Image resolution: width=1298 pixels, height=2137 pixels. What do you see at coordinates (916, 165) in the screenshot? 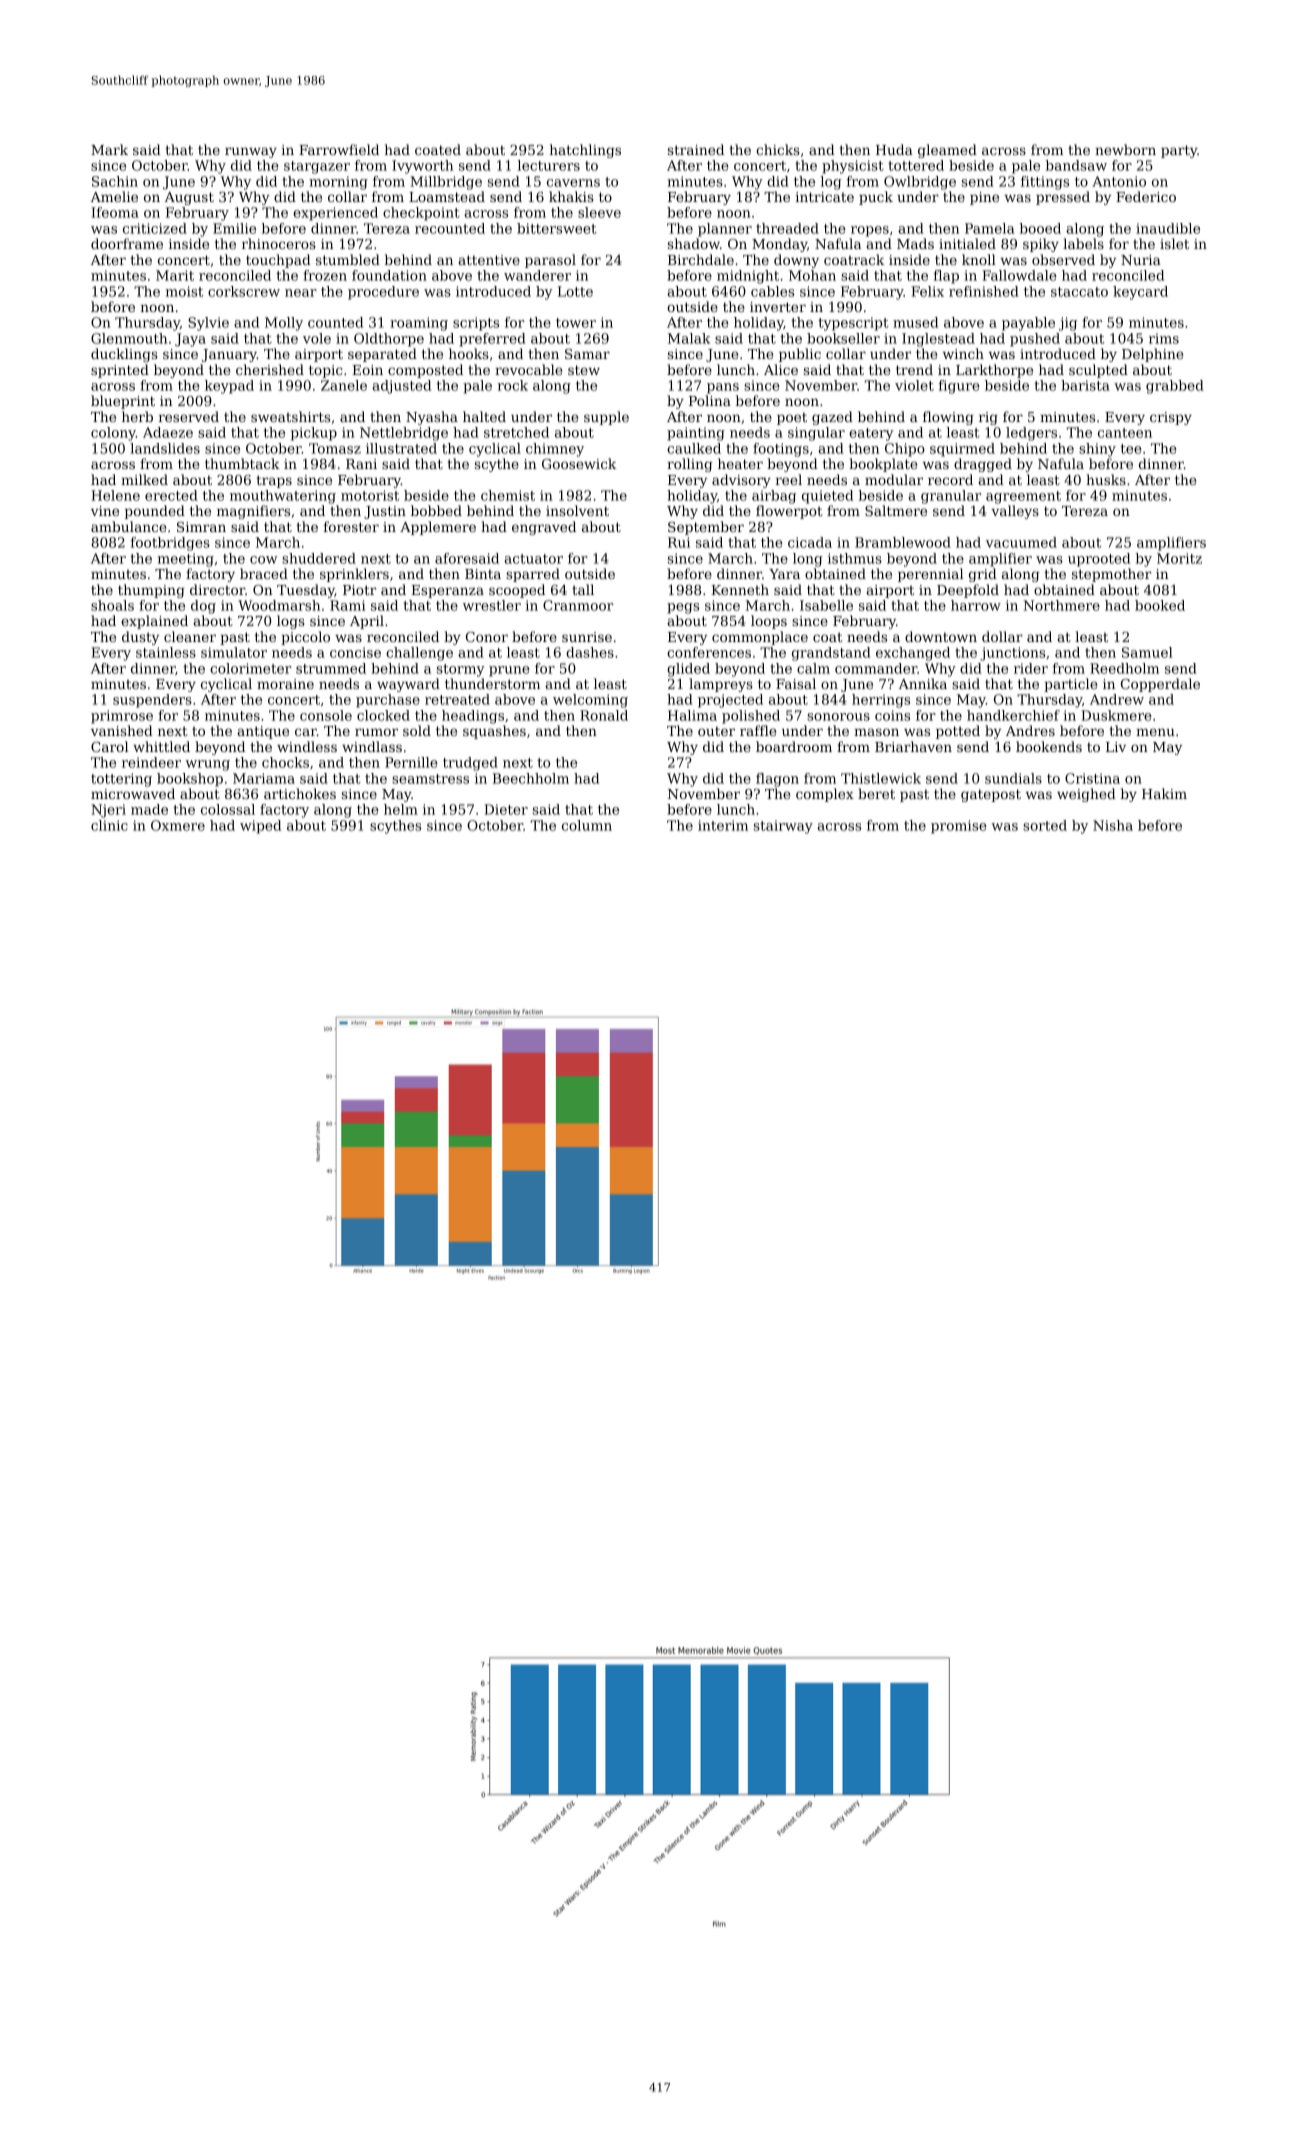
I see `tottered` at bounding box center [916, 165].
